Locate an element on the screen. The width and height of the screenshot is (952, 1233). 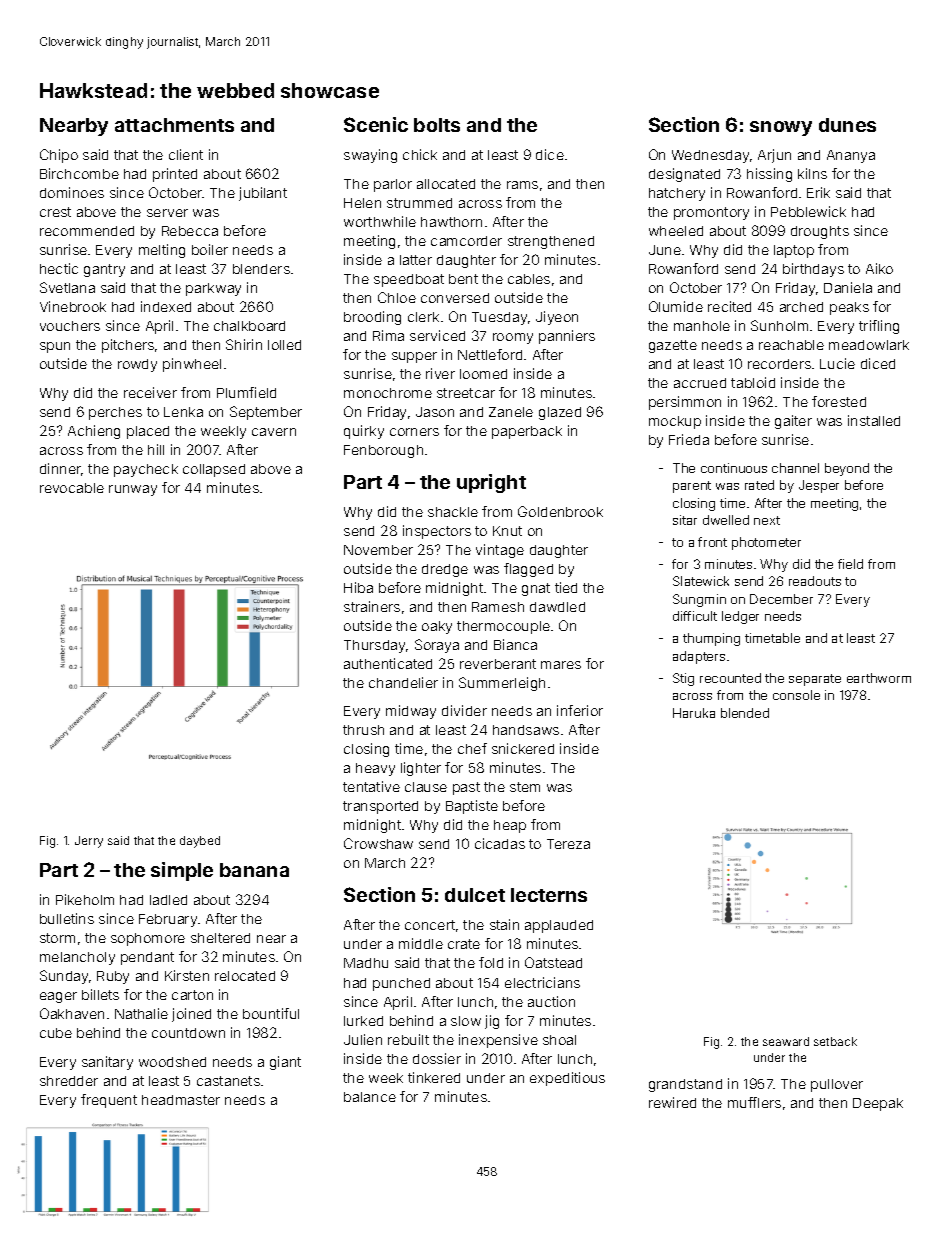
Shirin is located at coordinates (244, 344).
